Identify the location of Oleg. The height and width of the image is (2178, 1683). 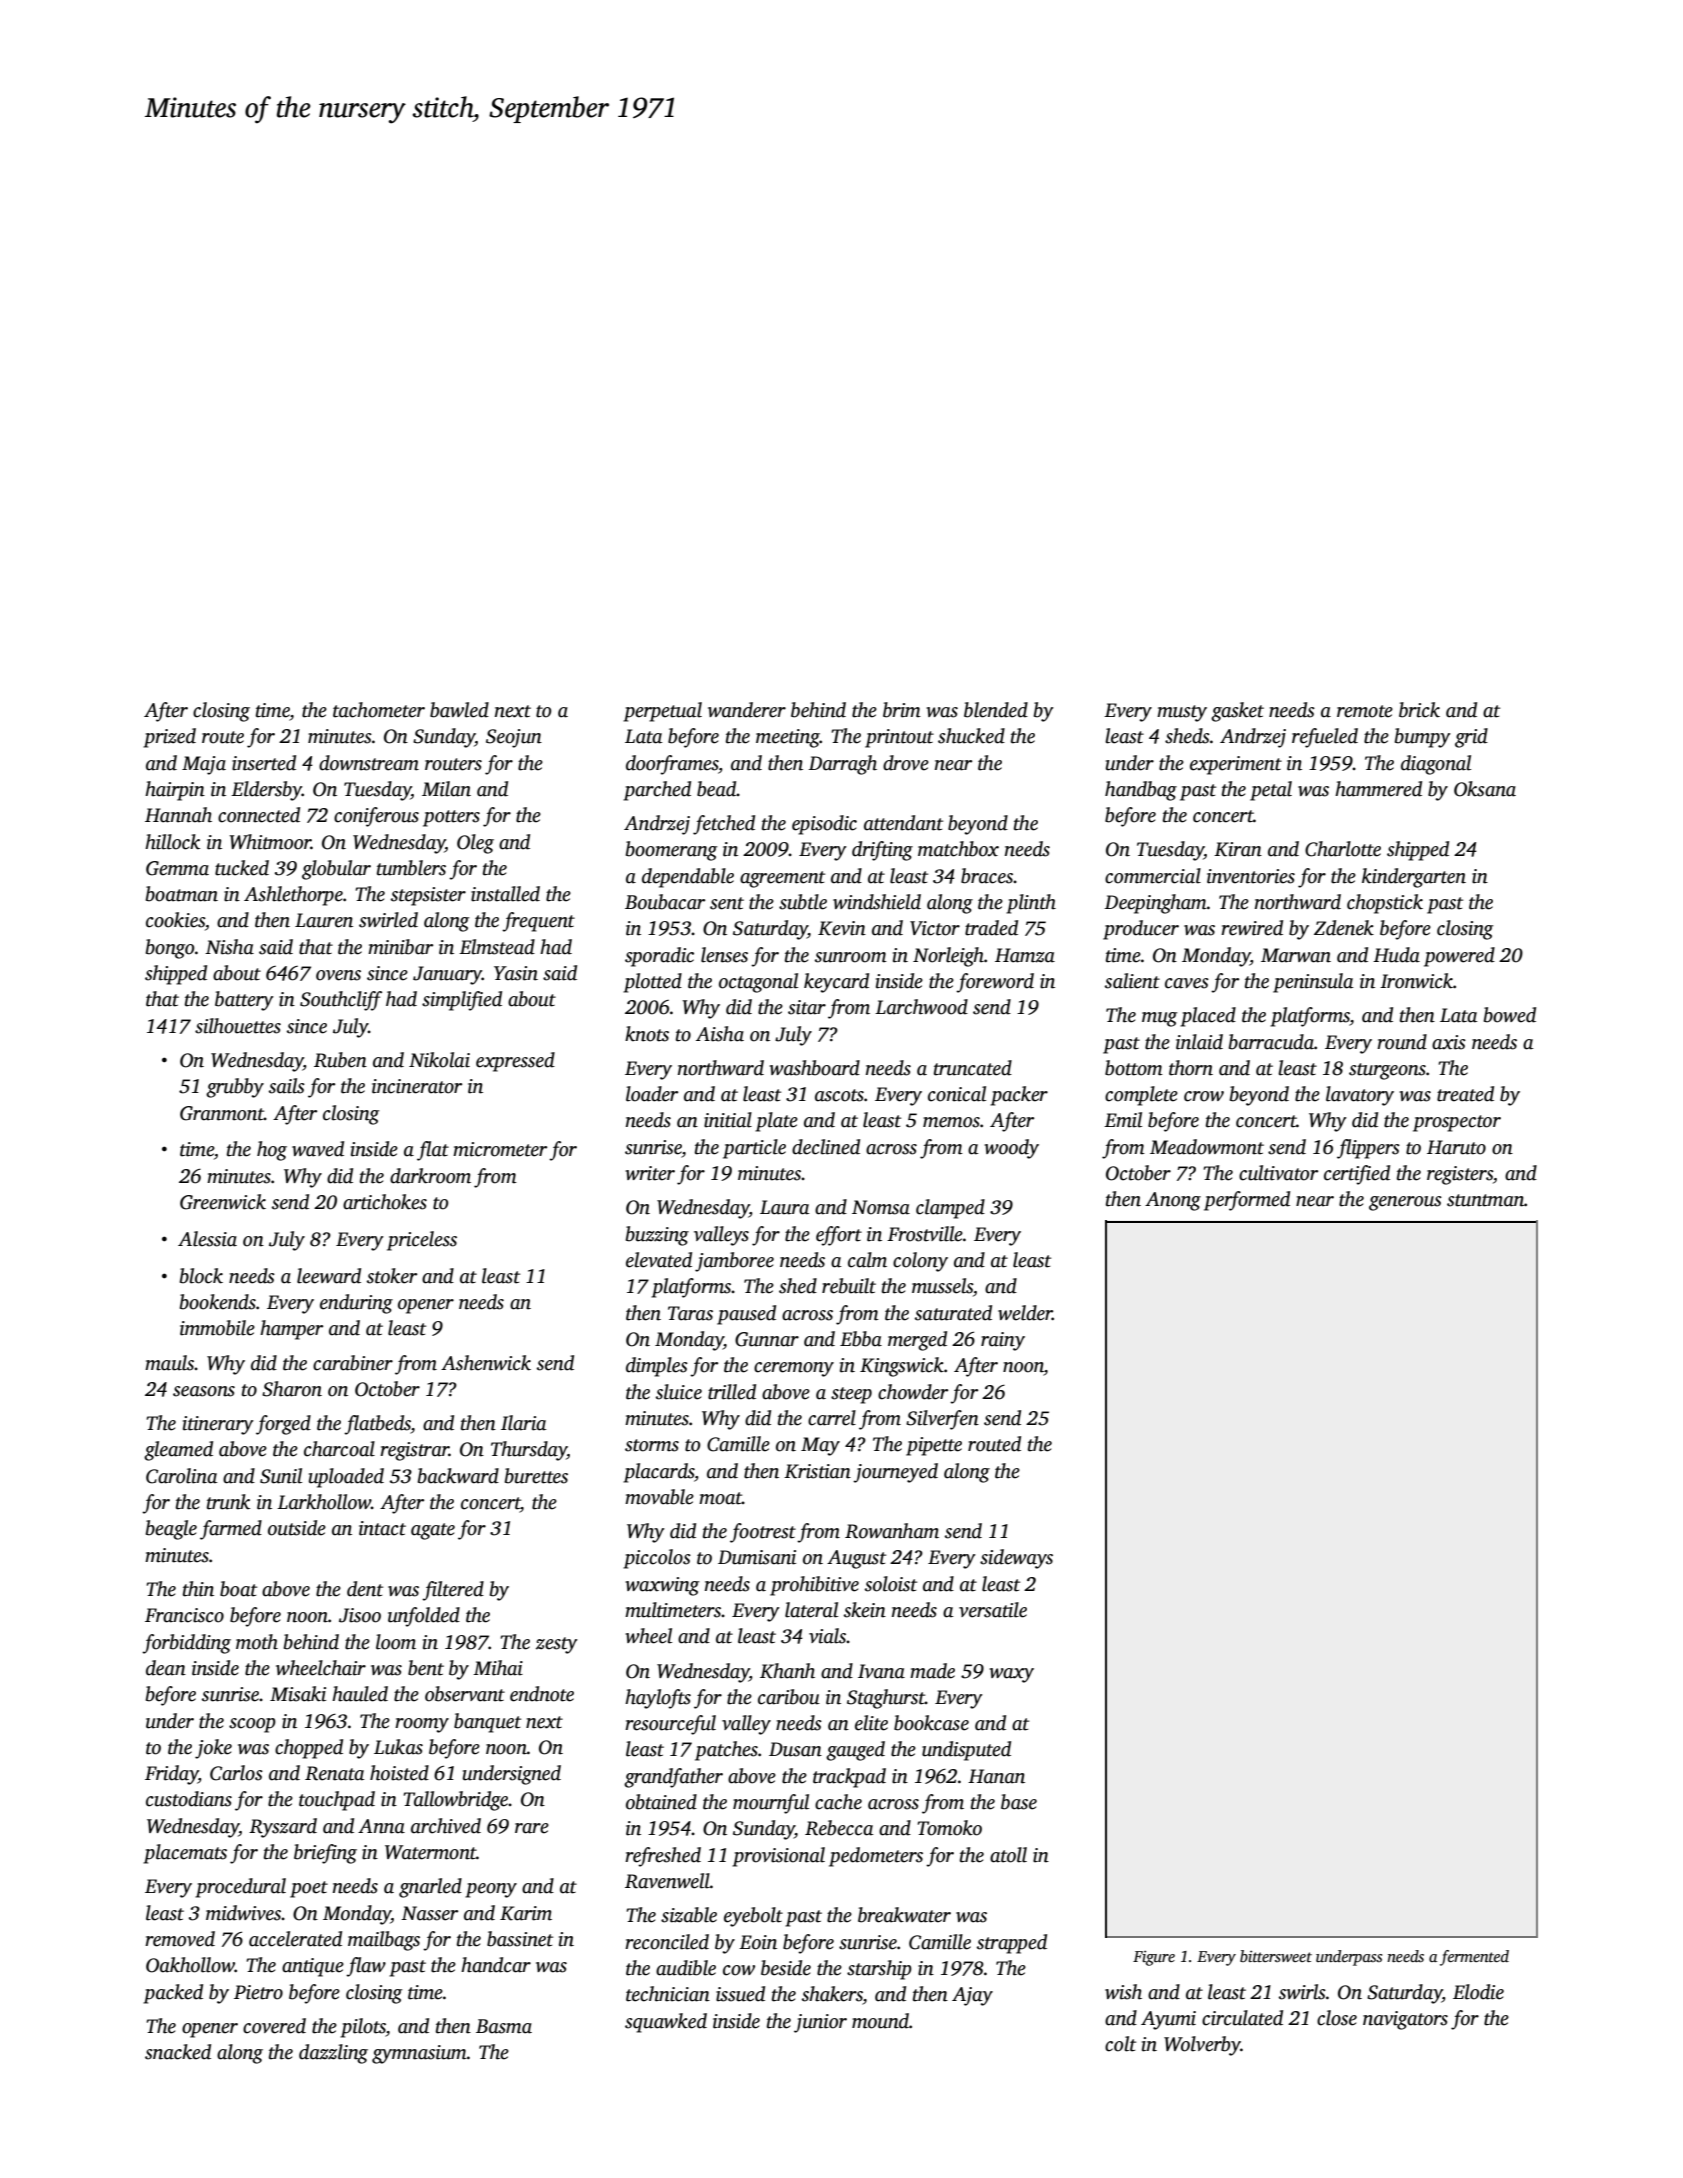
(475, 844).
